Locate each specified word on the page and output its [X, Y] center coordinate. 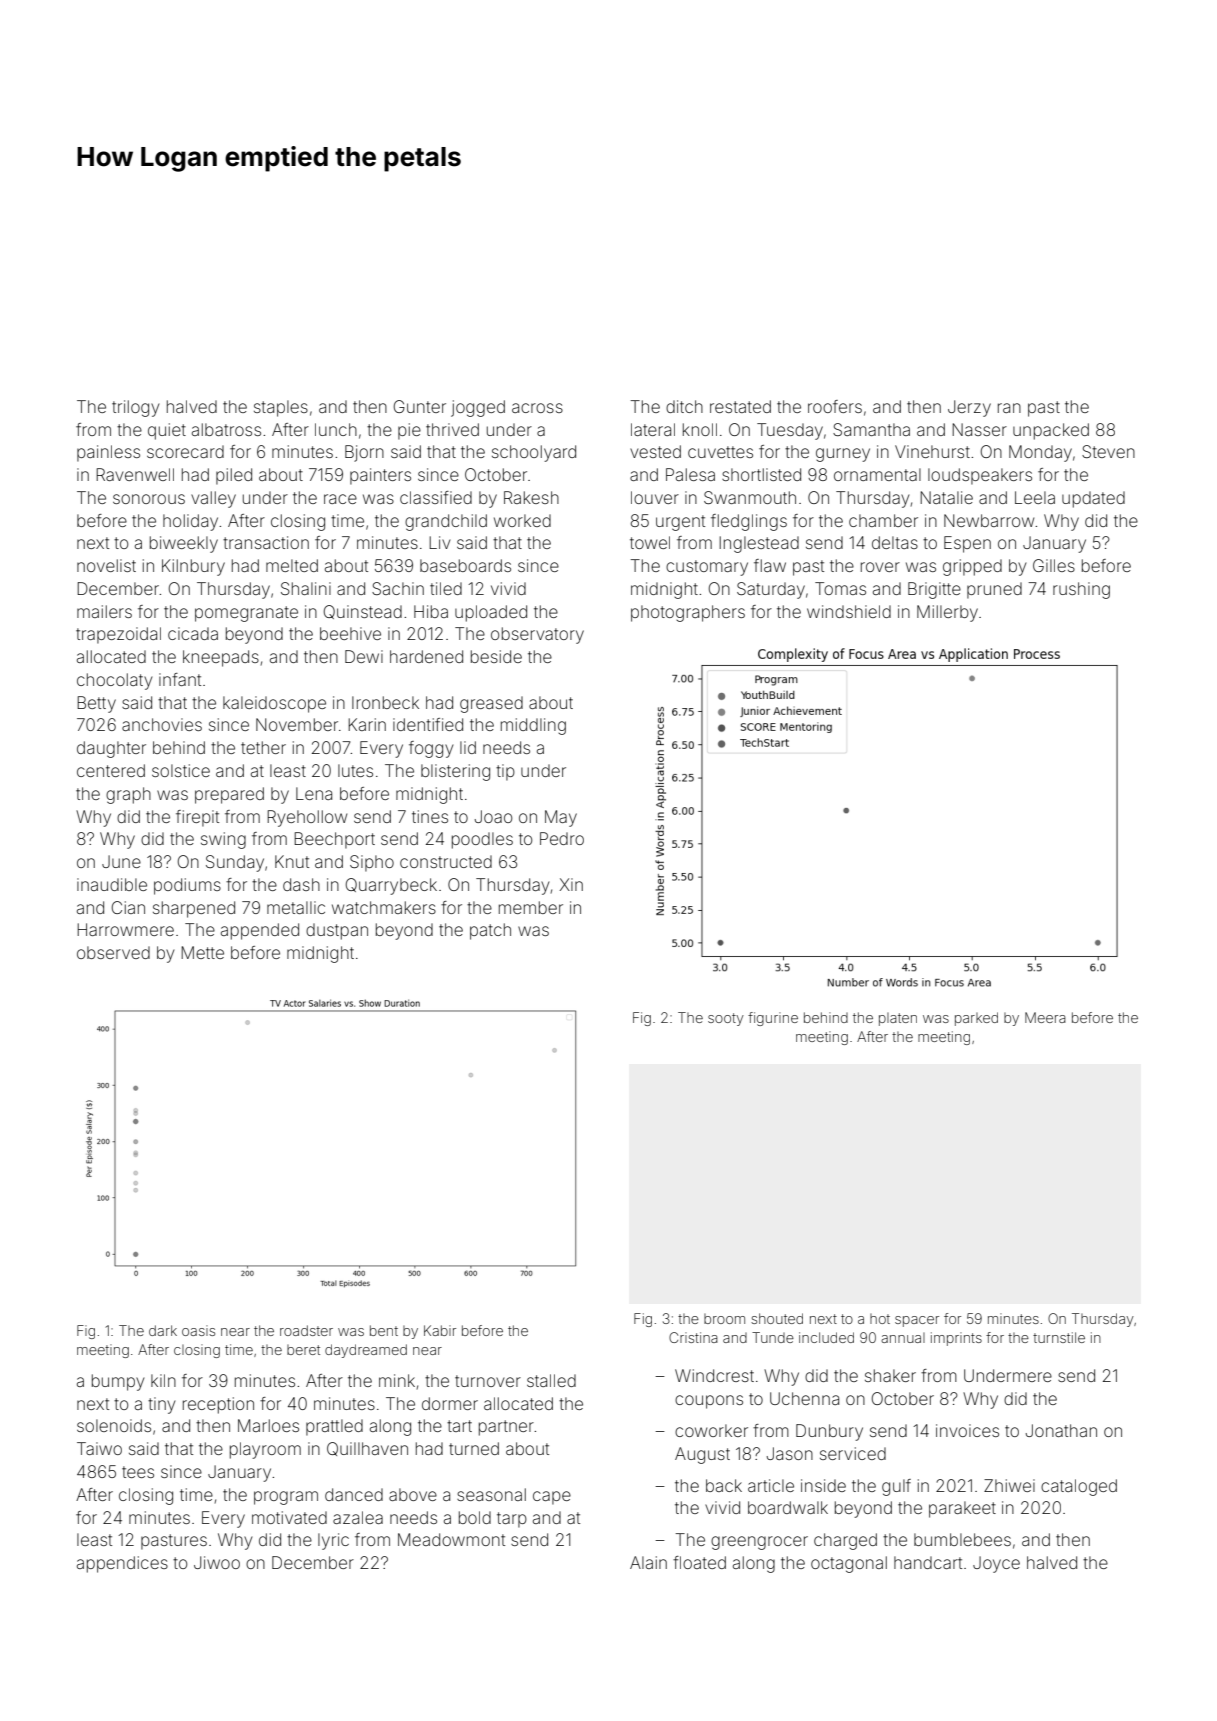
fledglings [749, 522]
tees [138, 1472]
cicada [193, 633]
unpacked [1051, 431]
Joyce [996, 1564]
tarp [512, 1520]
